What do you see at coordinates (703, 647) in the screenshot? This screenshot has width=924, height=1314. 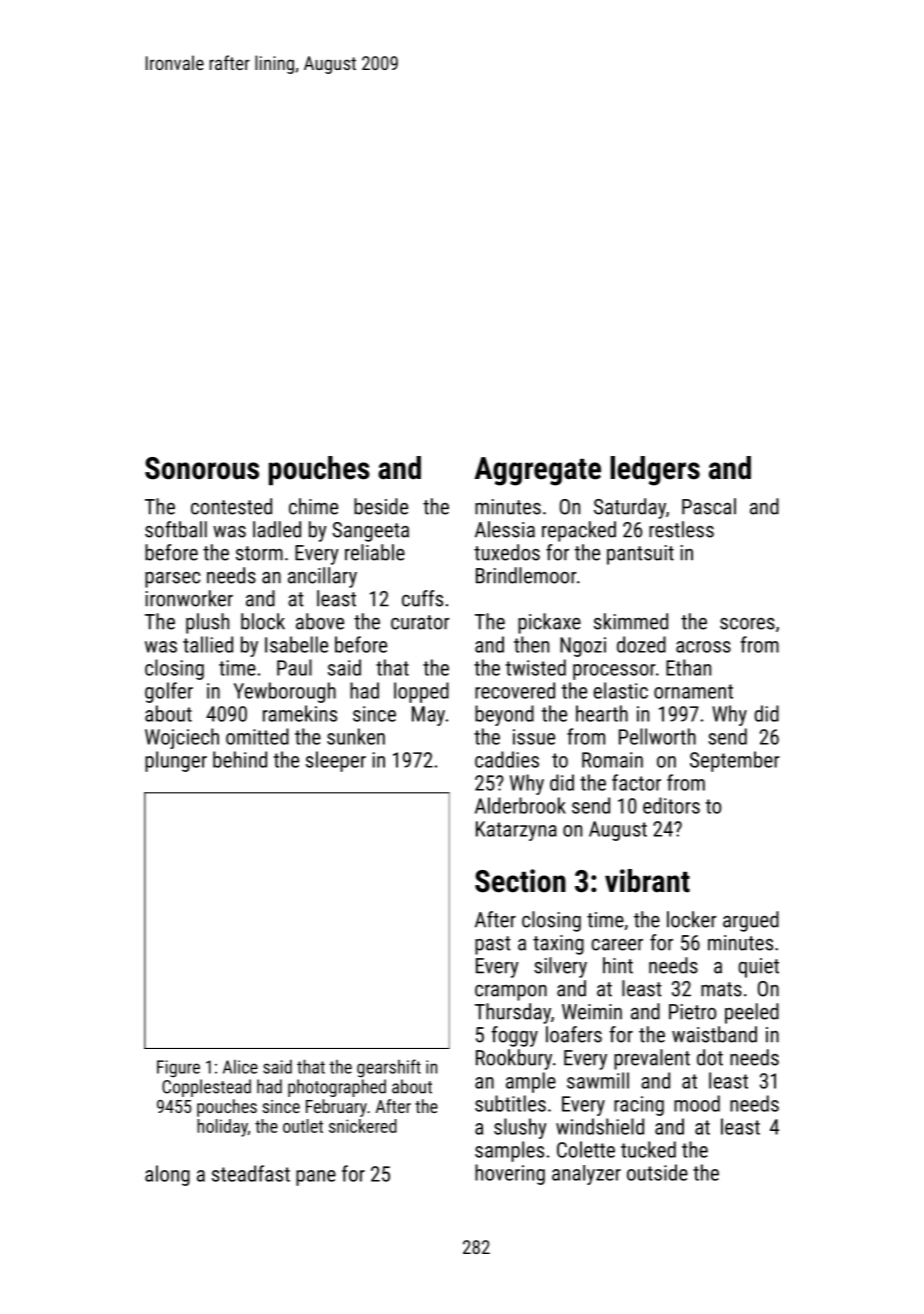 I see `across` at bounding box center [703, 647].
